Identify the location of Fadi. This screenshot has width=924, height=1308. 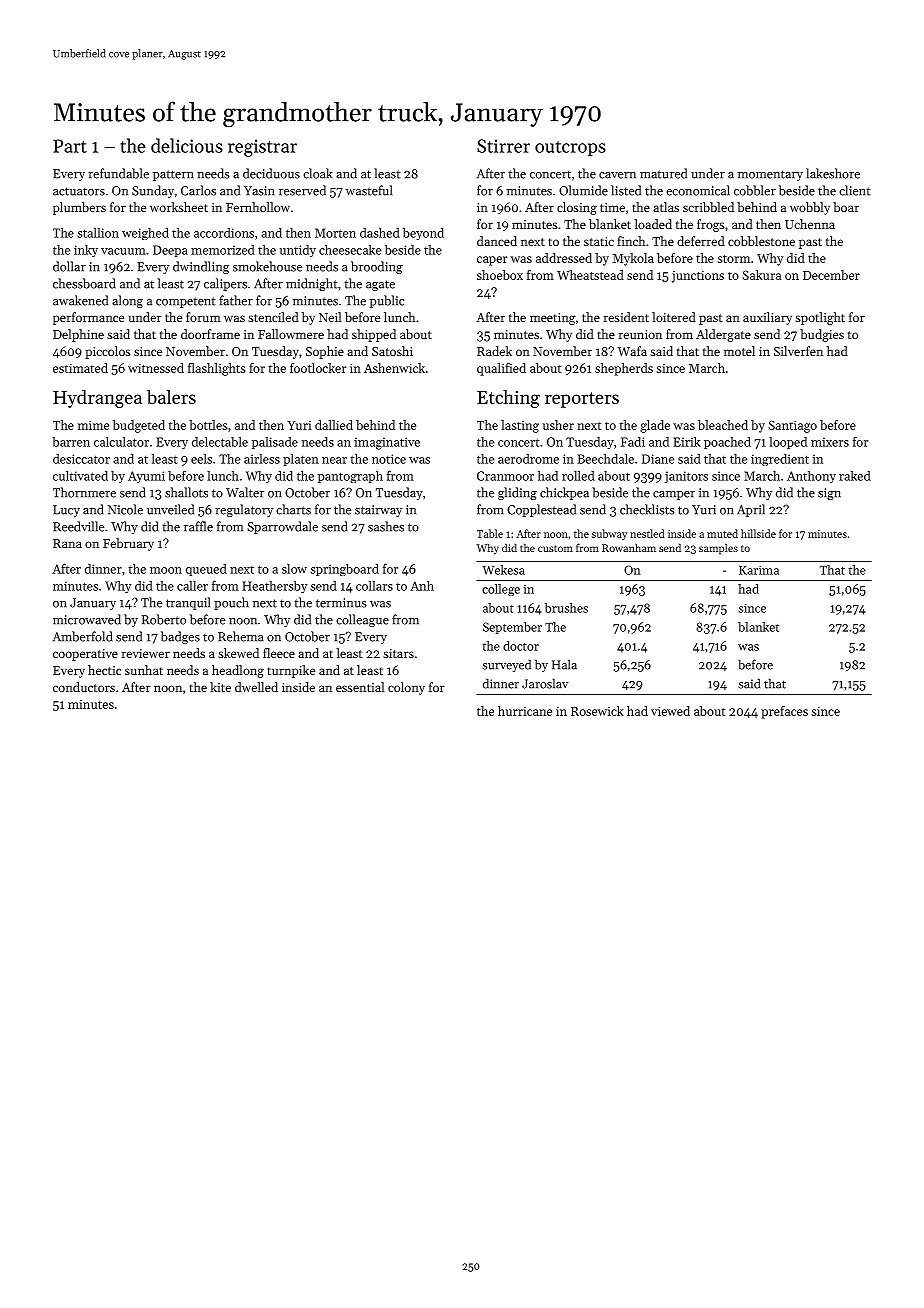
(633, 442).
